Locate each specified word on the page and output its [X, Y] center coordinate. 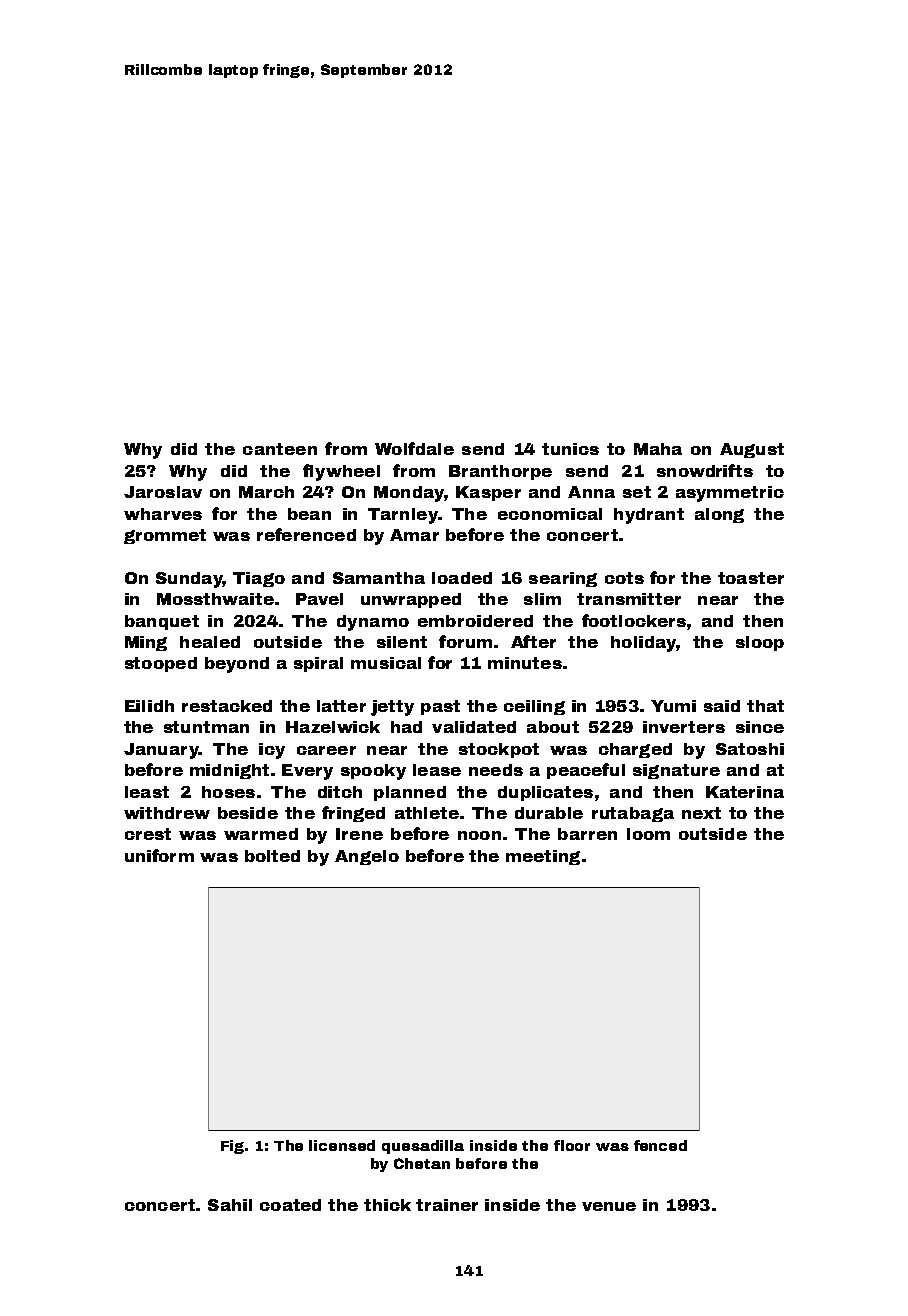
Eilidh [149, 706]
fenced [660, 1145]
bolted [272, 856]
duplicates [545, 793]
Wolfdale [414, 448]
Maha [658, 449]
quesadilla [423, 1147]
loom [648, 834]
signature [676, 771]
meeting [543, 857]
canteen [280, 449]
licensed [342, 1145]
